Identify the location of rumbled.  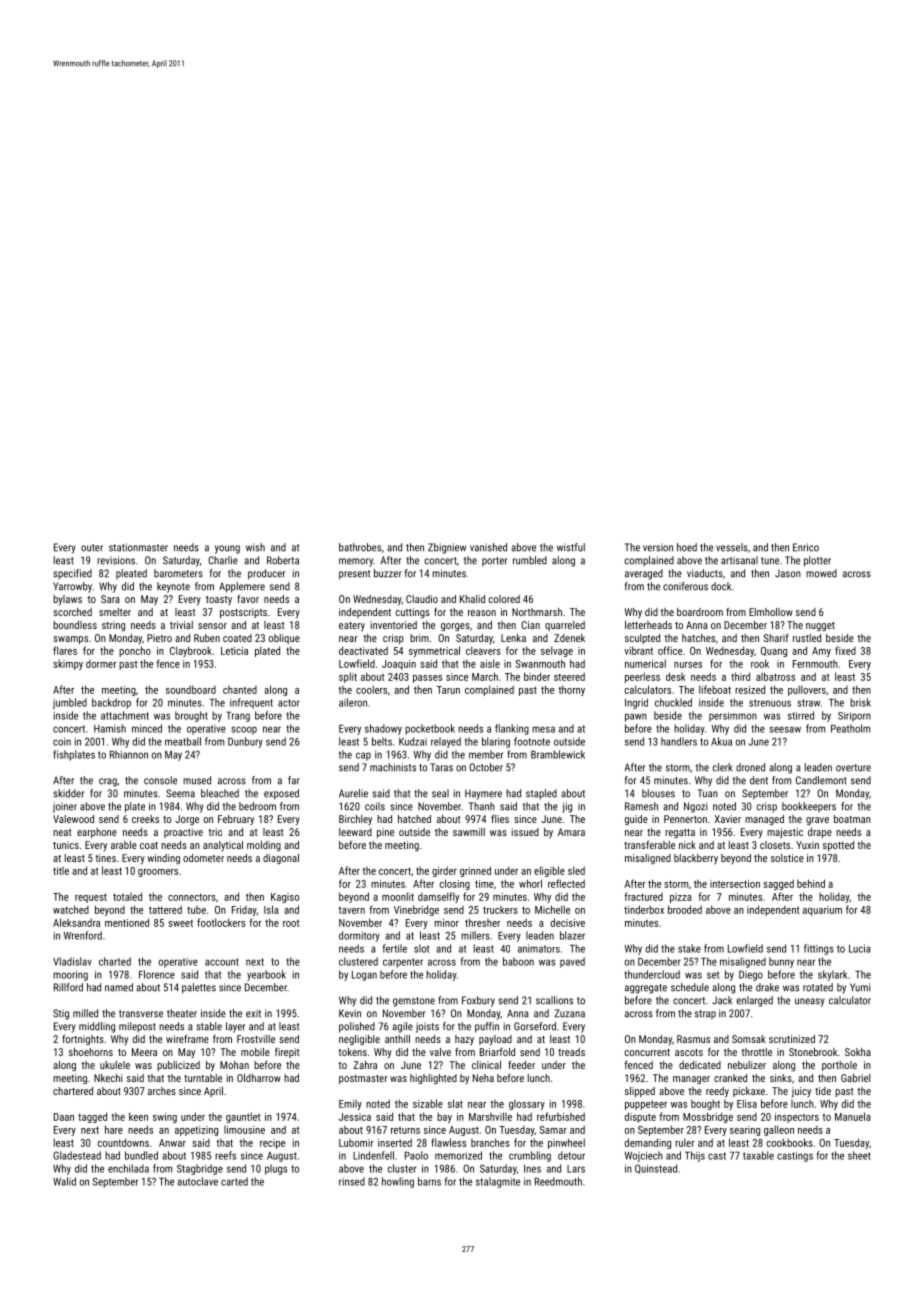
(530, 560).
